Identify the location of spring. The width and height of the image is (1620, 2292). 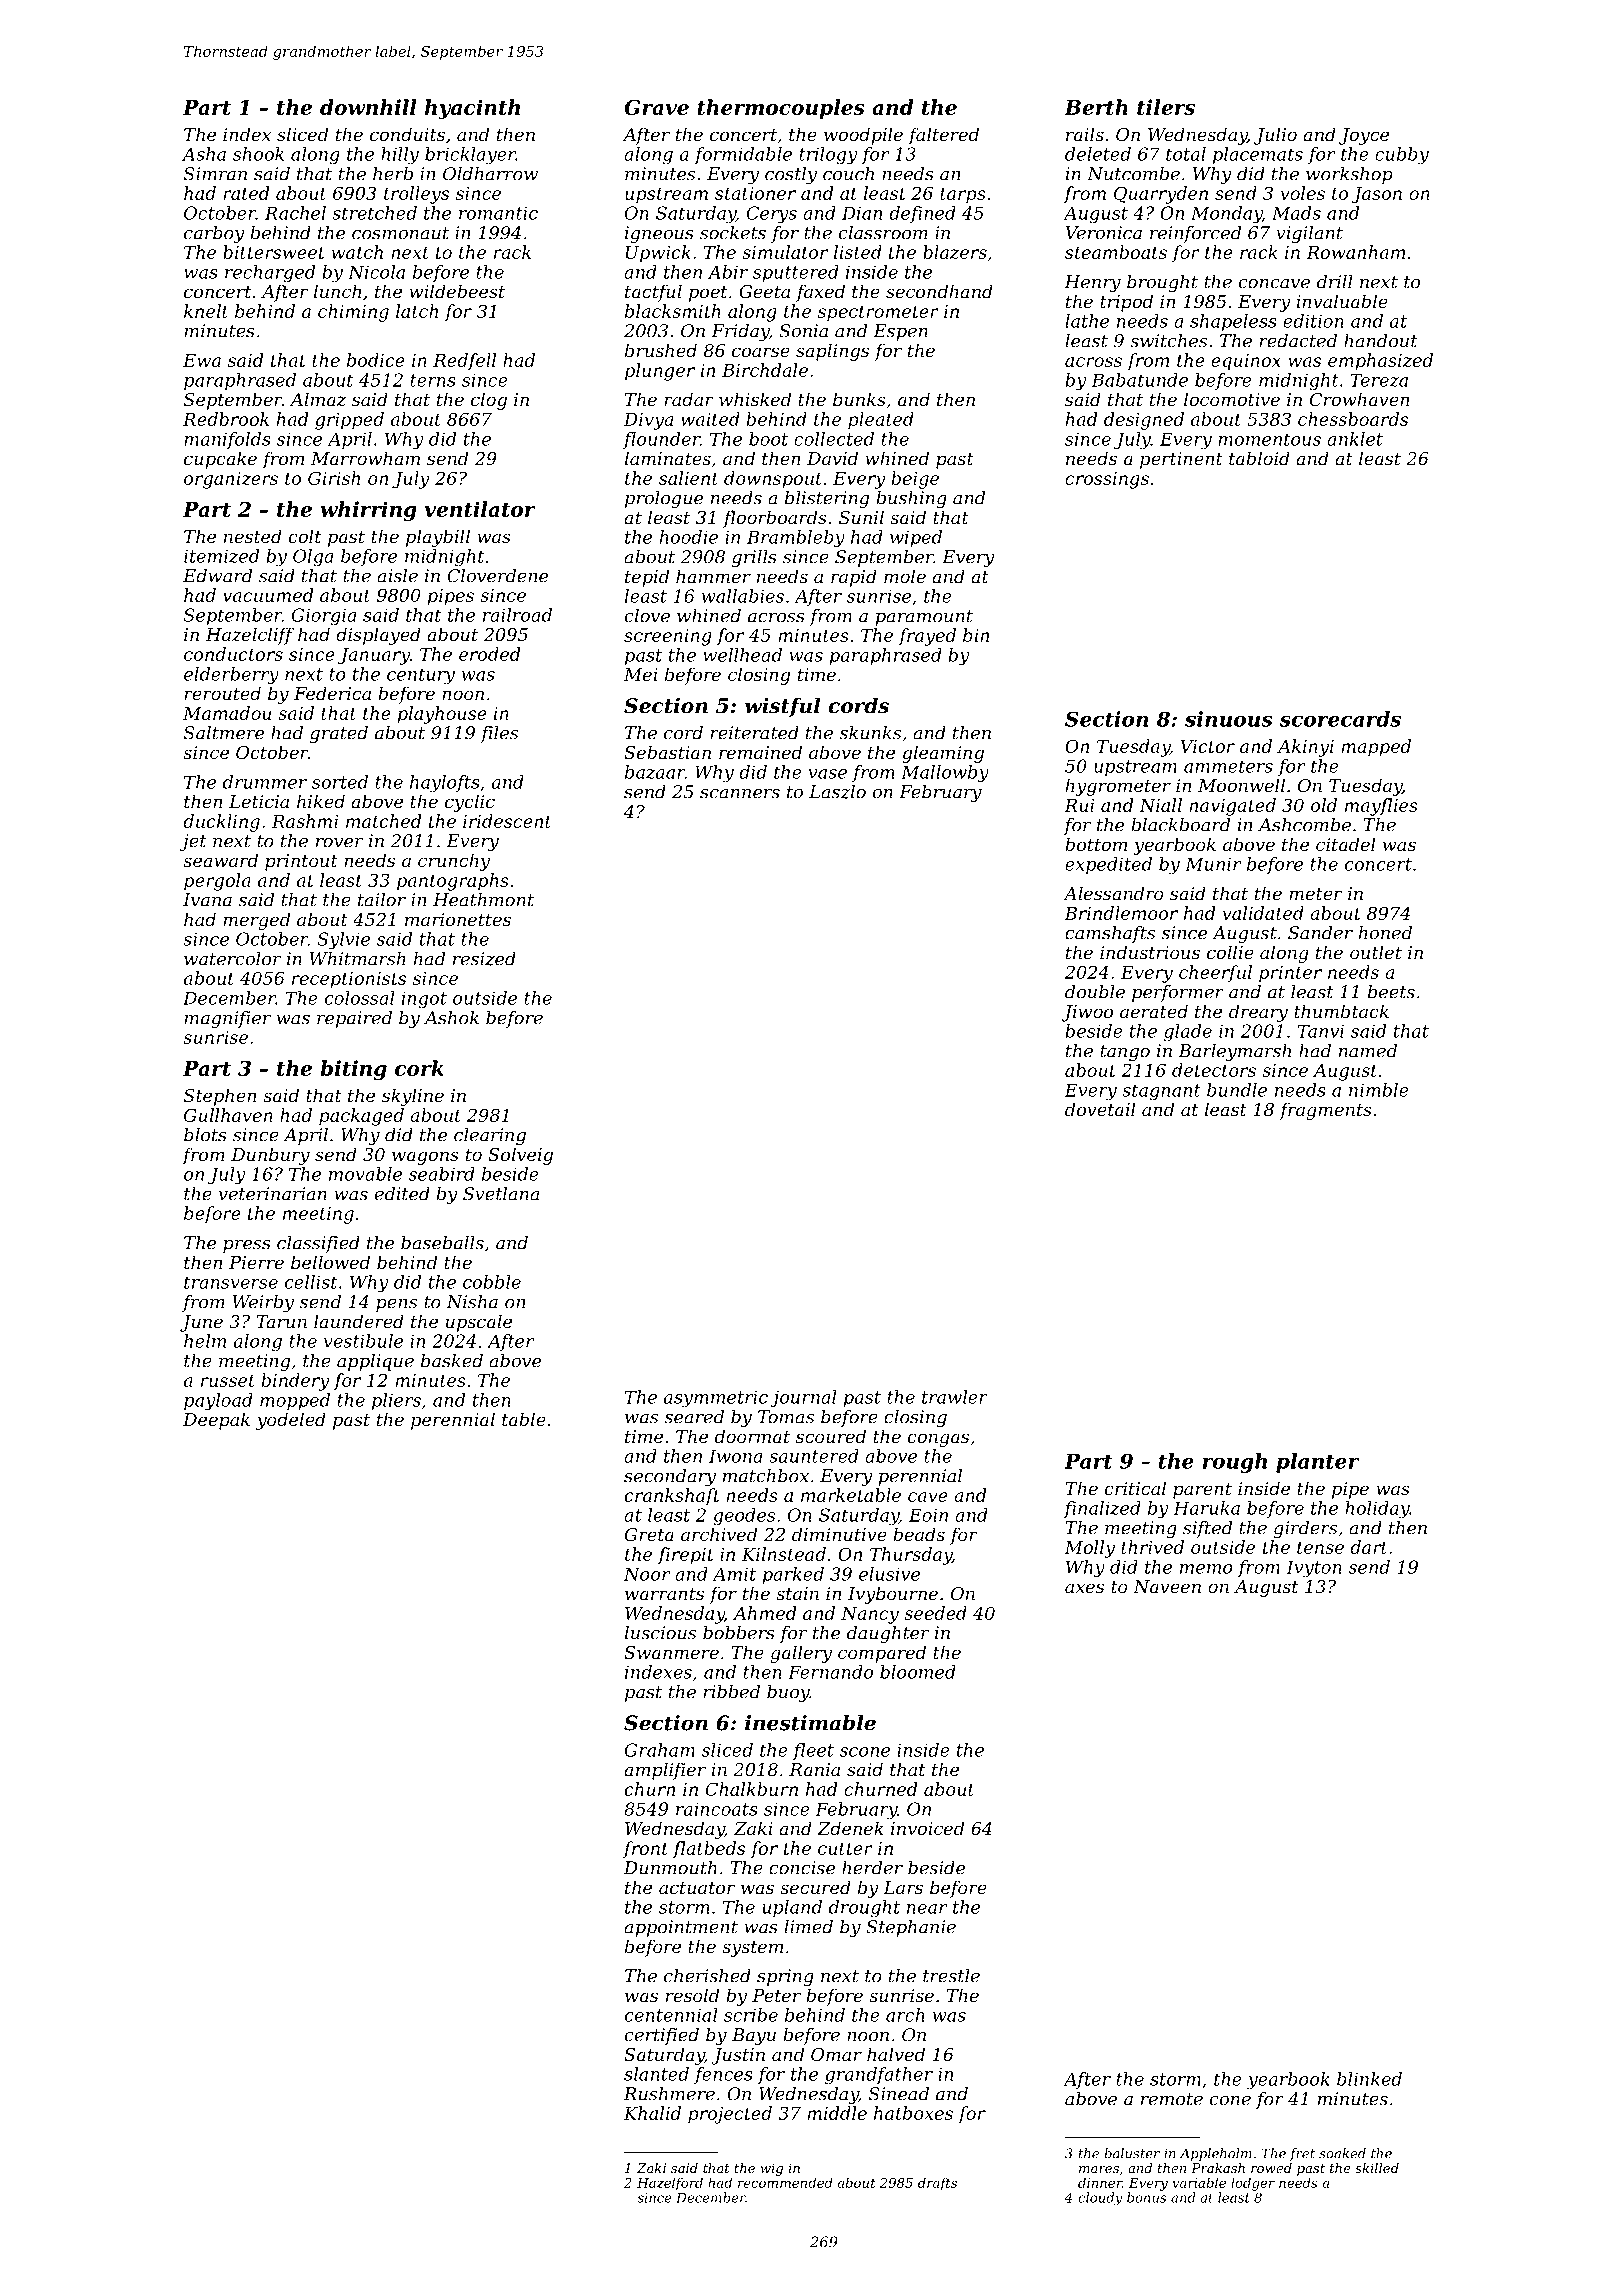
(785, 1977).
